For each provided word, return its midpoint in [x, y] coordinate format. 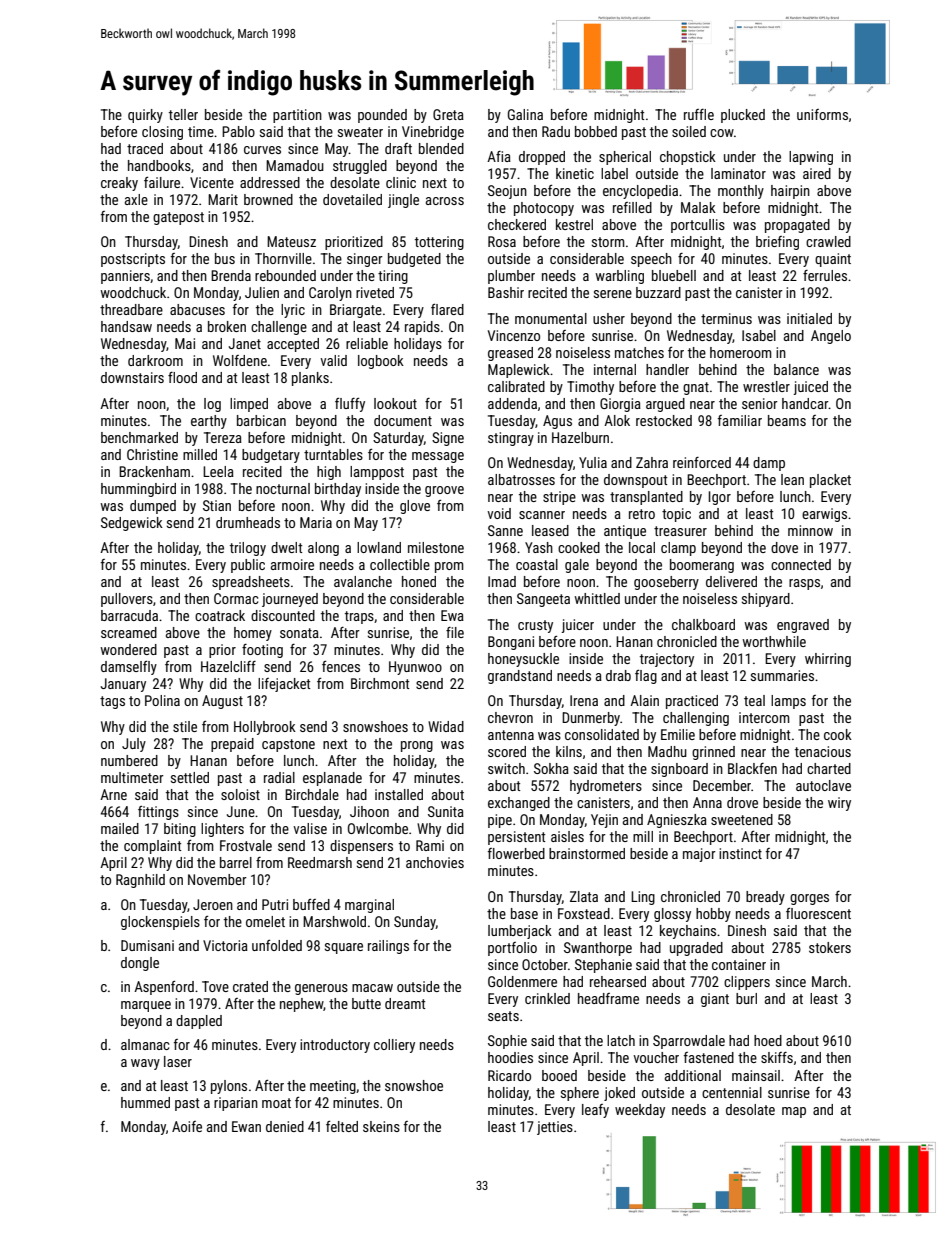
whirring [828, 660]
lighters [222, 830]
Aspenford [164, 988]
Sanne [505, 530]
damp [769, 464]
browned [268, 199]
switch [506, 768]
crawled [828, 241]
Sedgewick [132, 524]
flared [447, 309]
